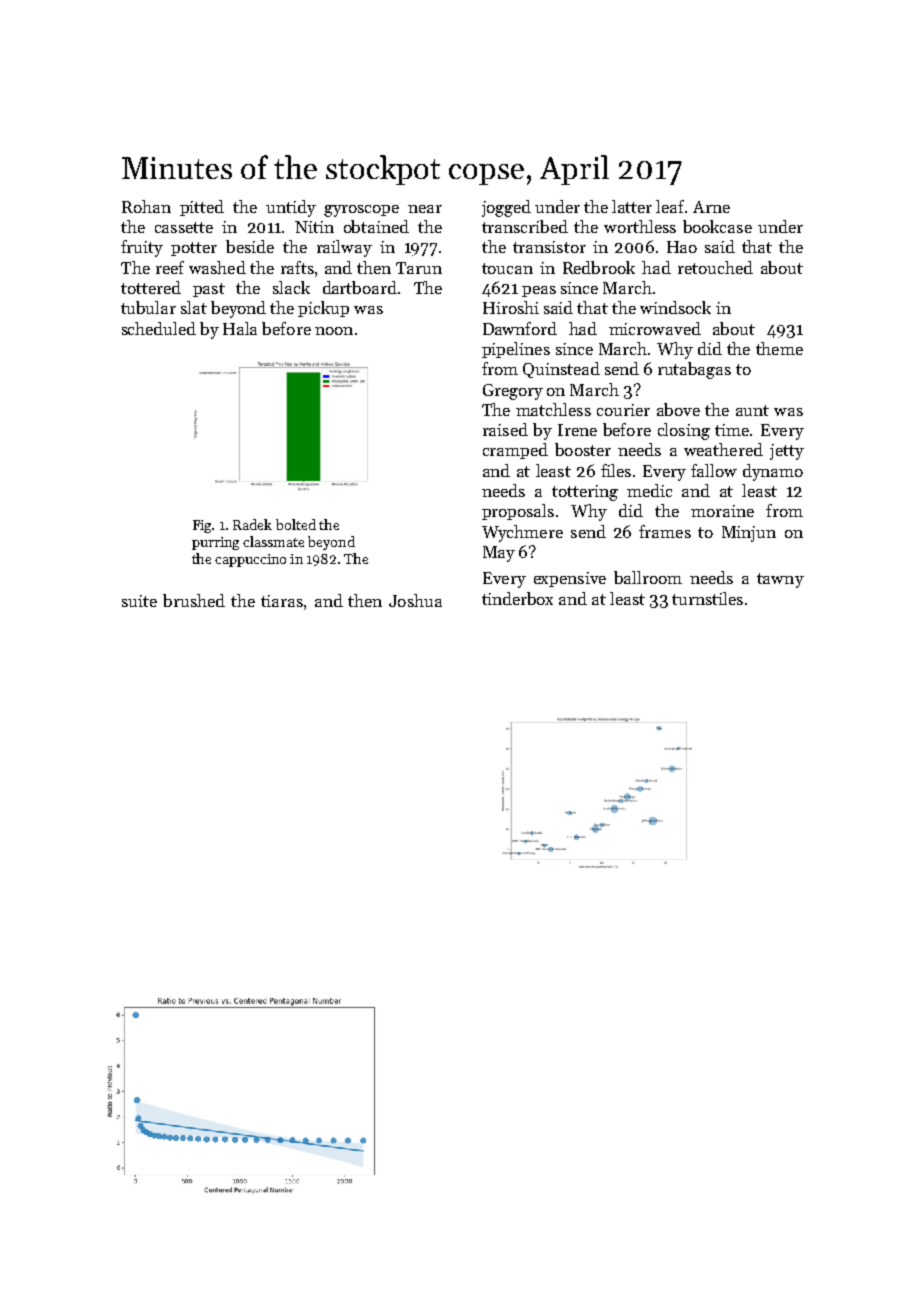  Describe the element at coordinates (296, 524) in the screenshot. I see `bolted` at that location.
